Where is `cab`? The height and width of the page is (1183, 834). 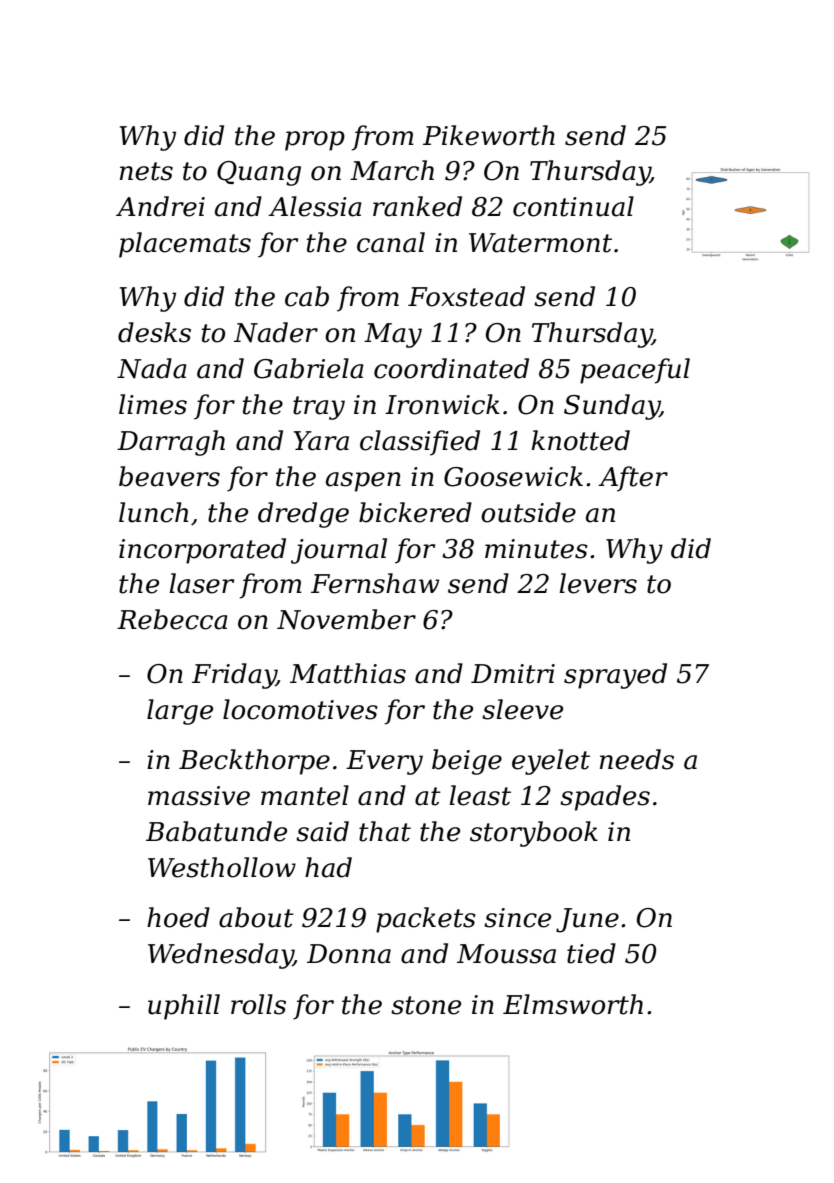
cab is located at coordinates (307, 296).
